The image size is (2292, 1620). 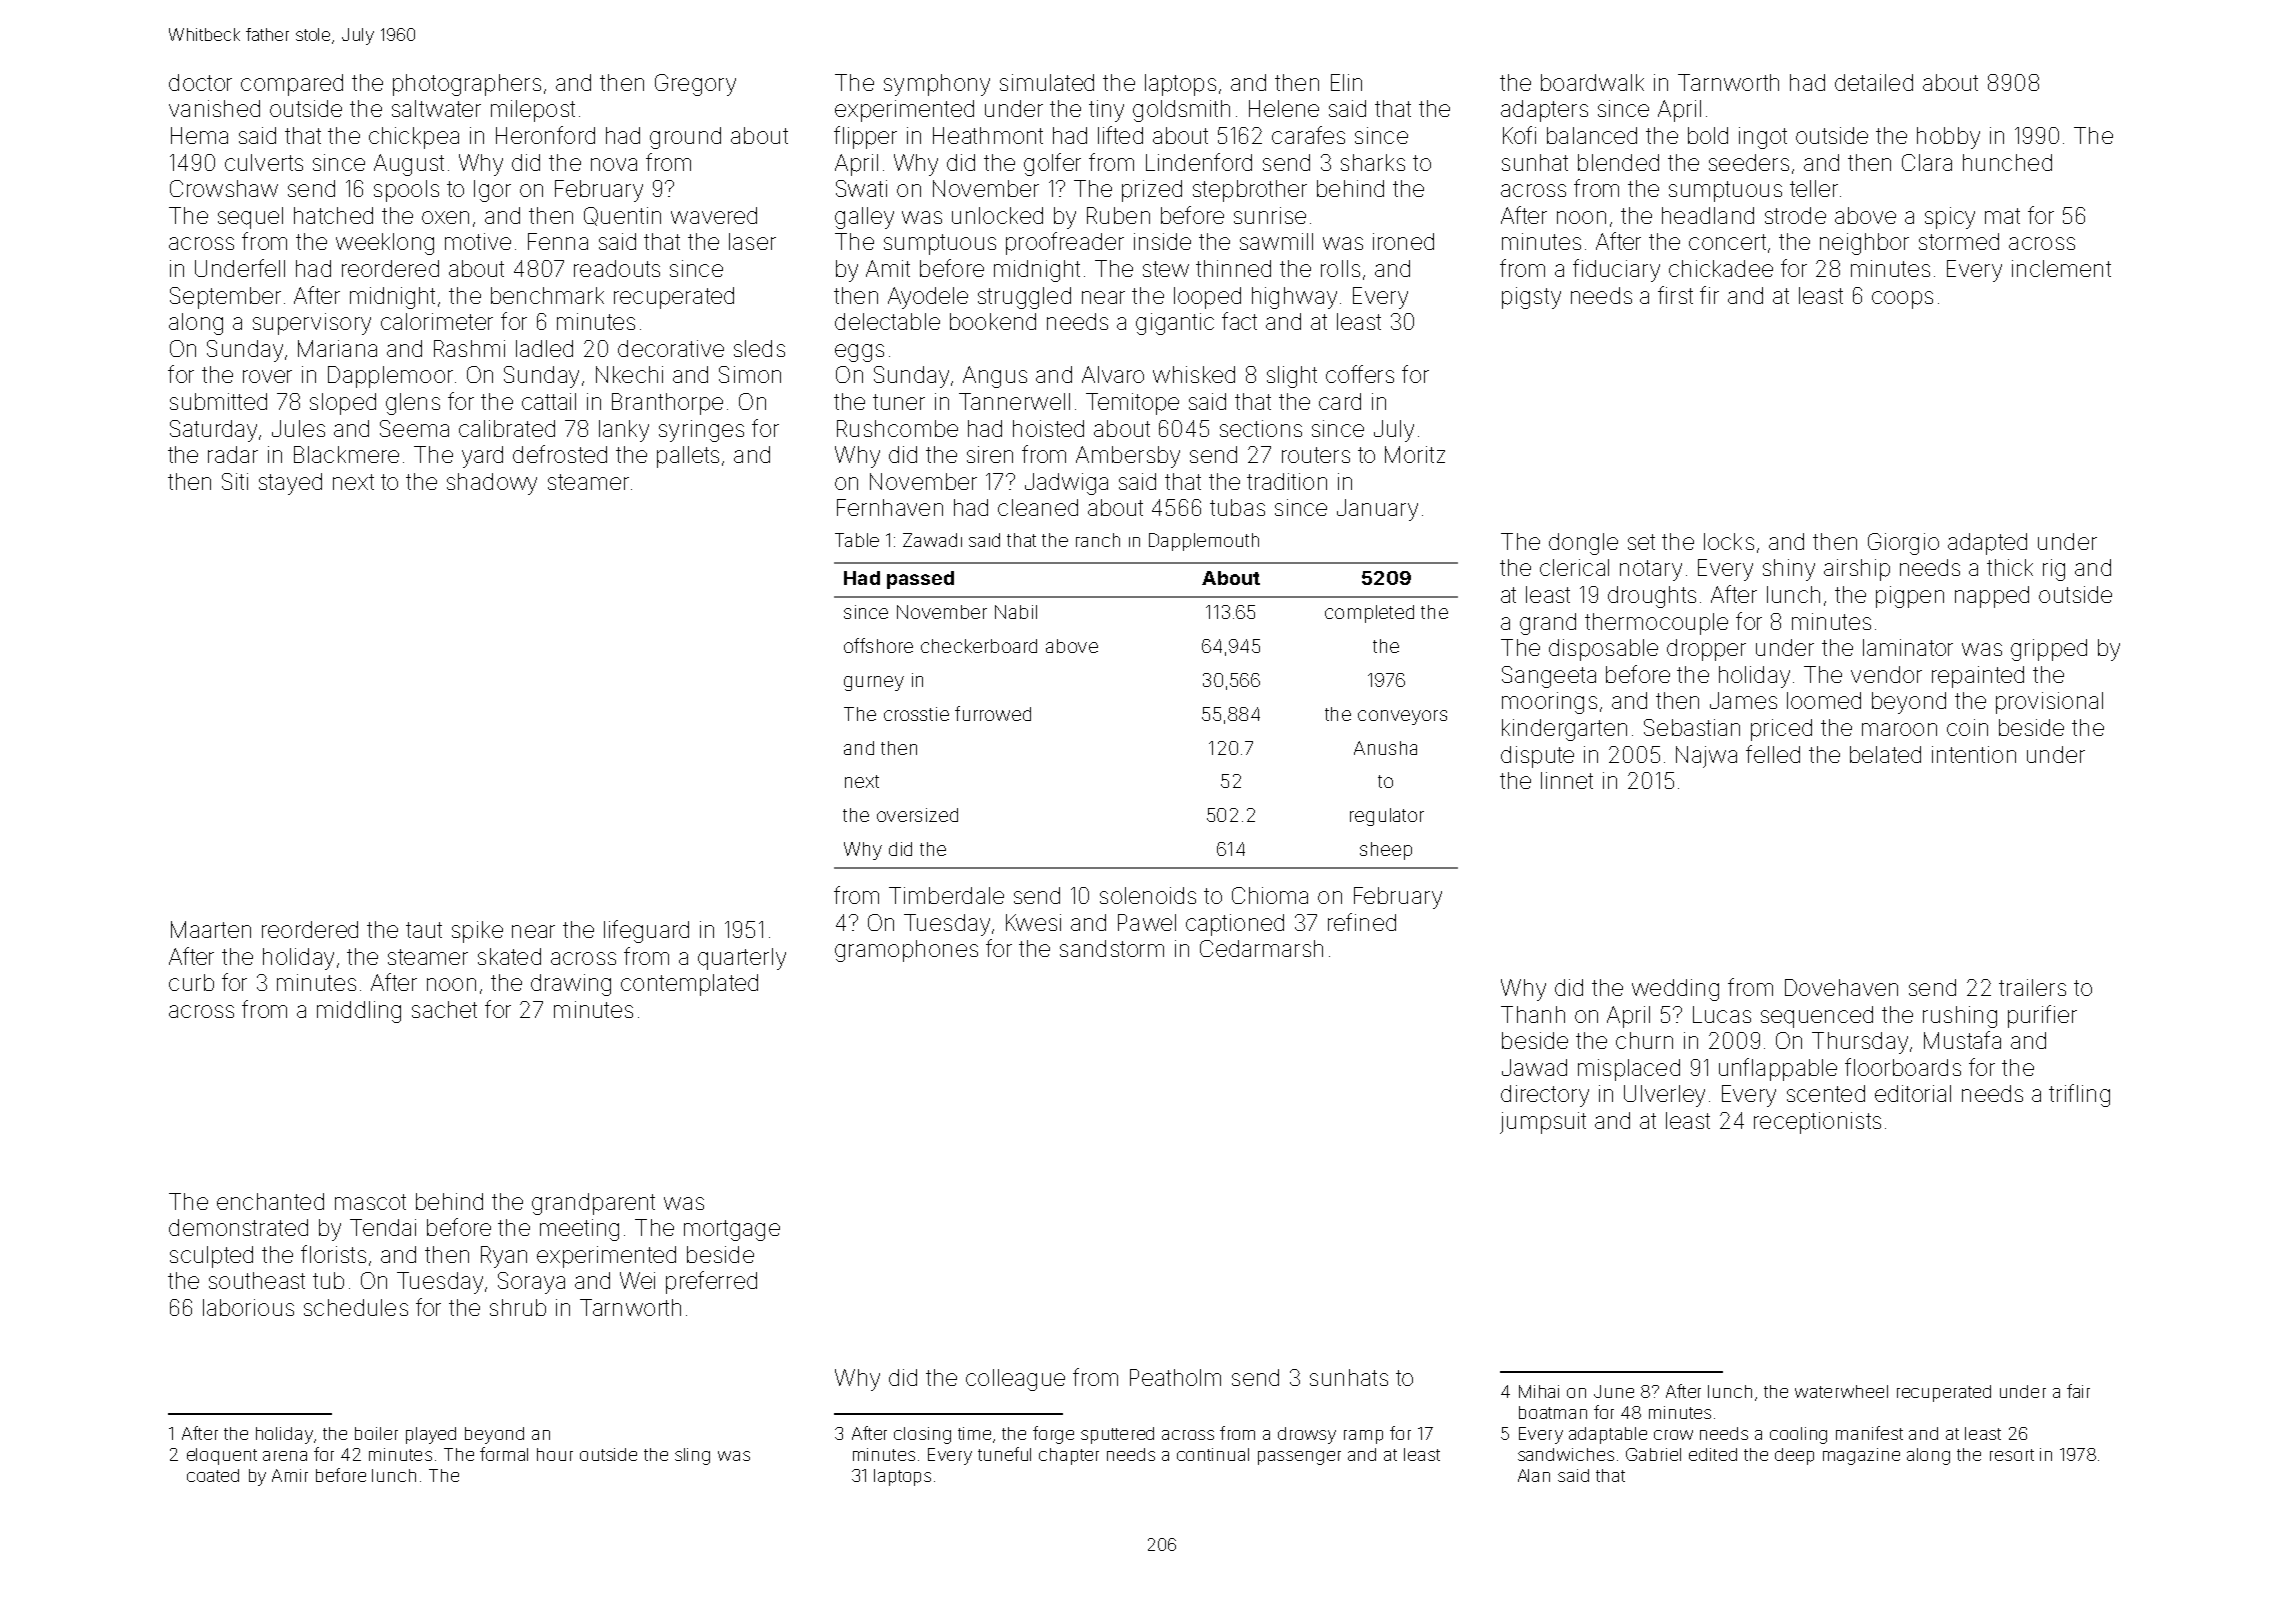 I want to click on radar, so click(x=233, y=454).
